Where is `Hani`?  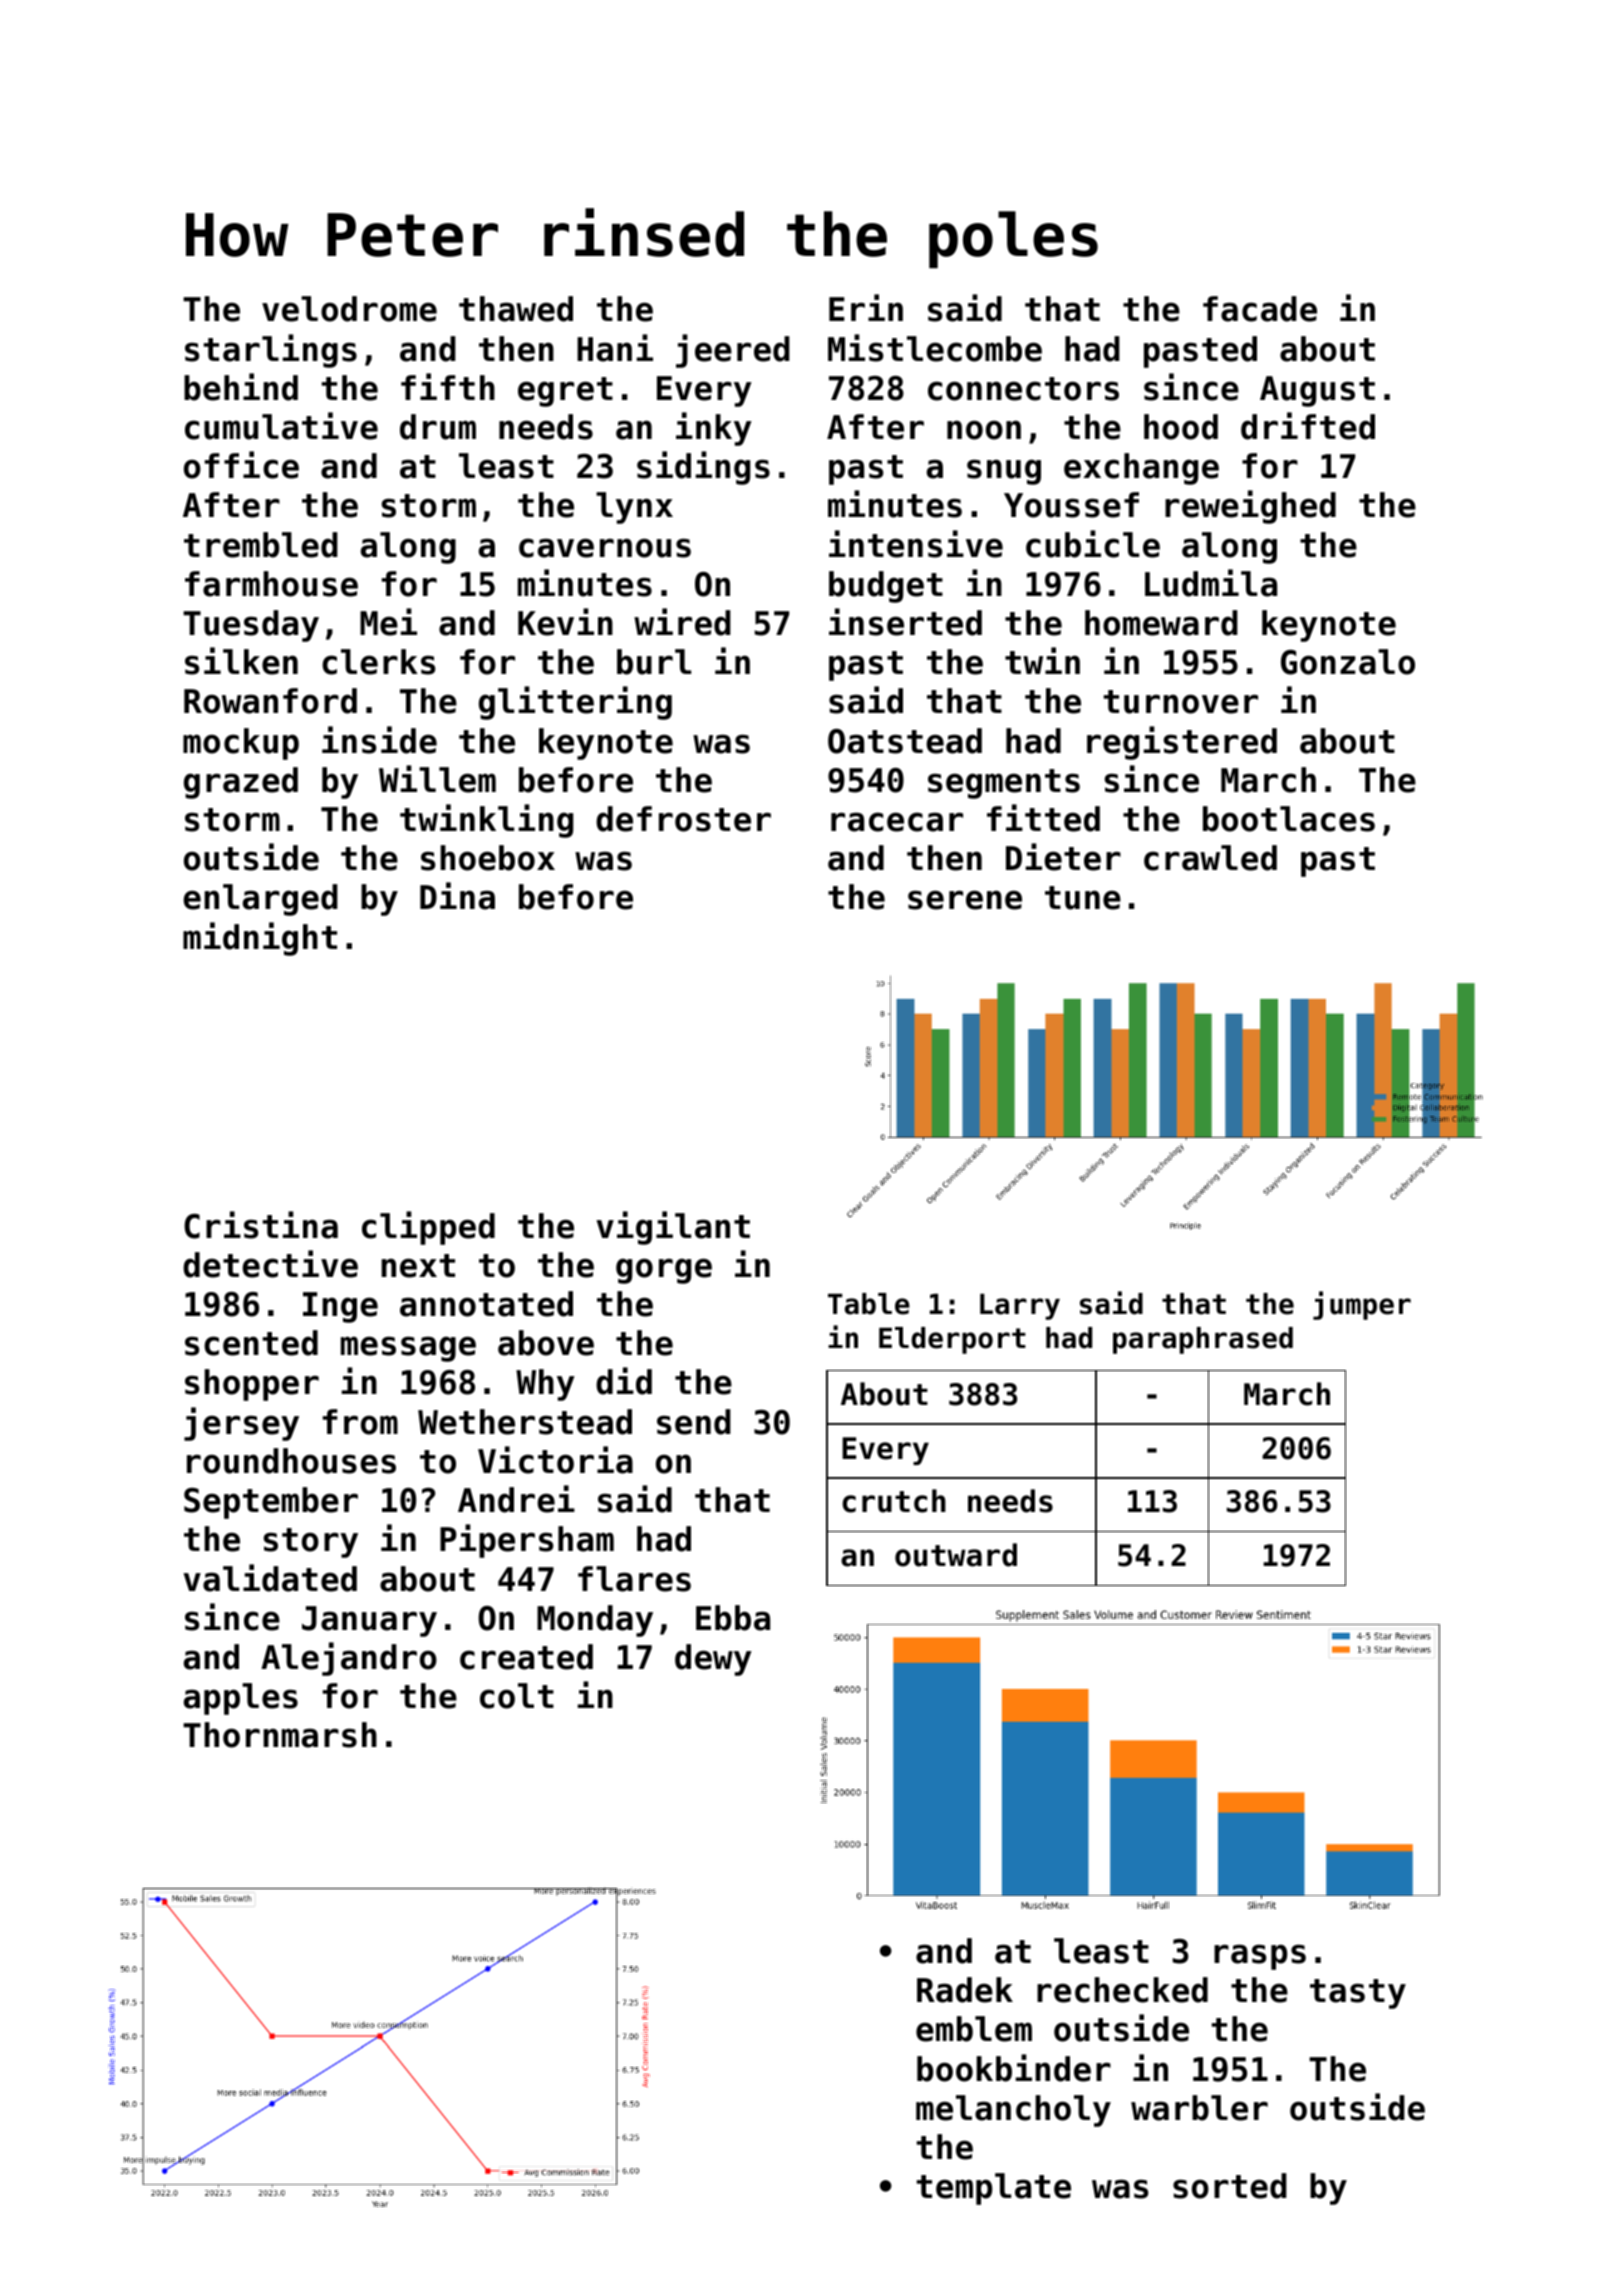 Hani is located at coordinates (615, 348).
